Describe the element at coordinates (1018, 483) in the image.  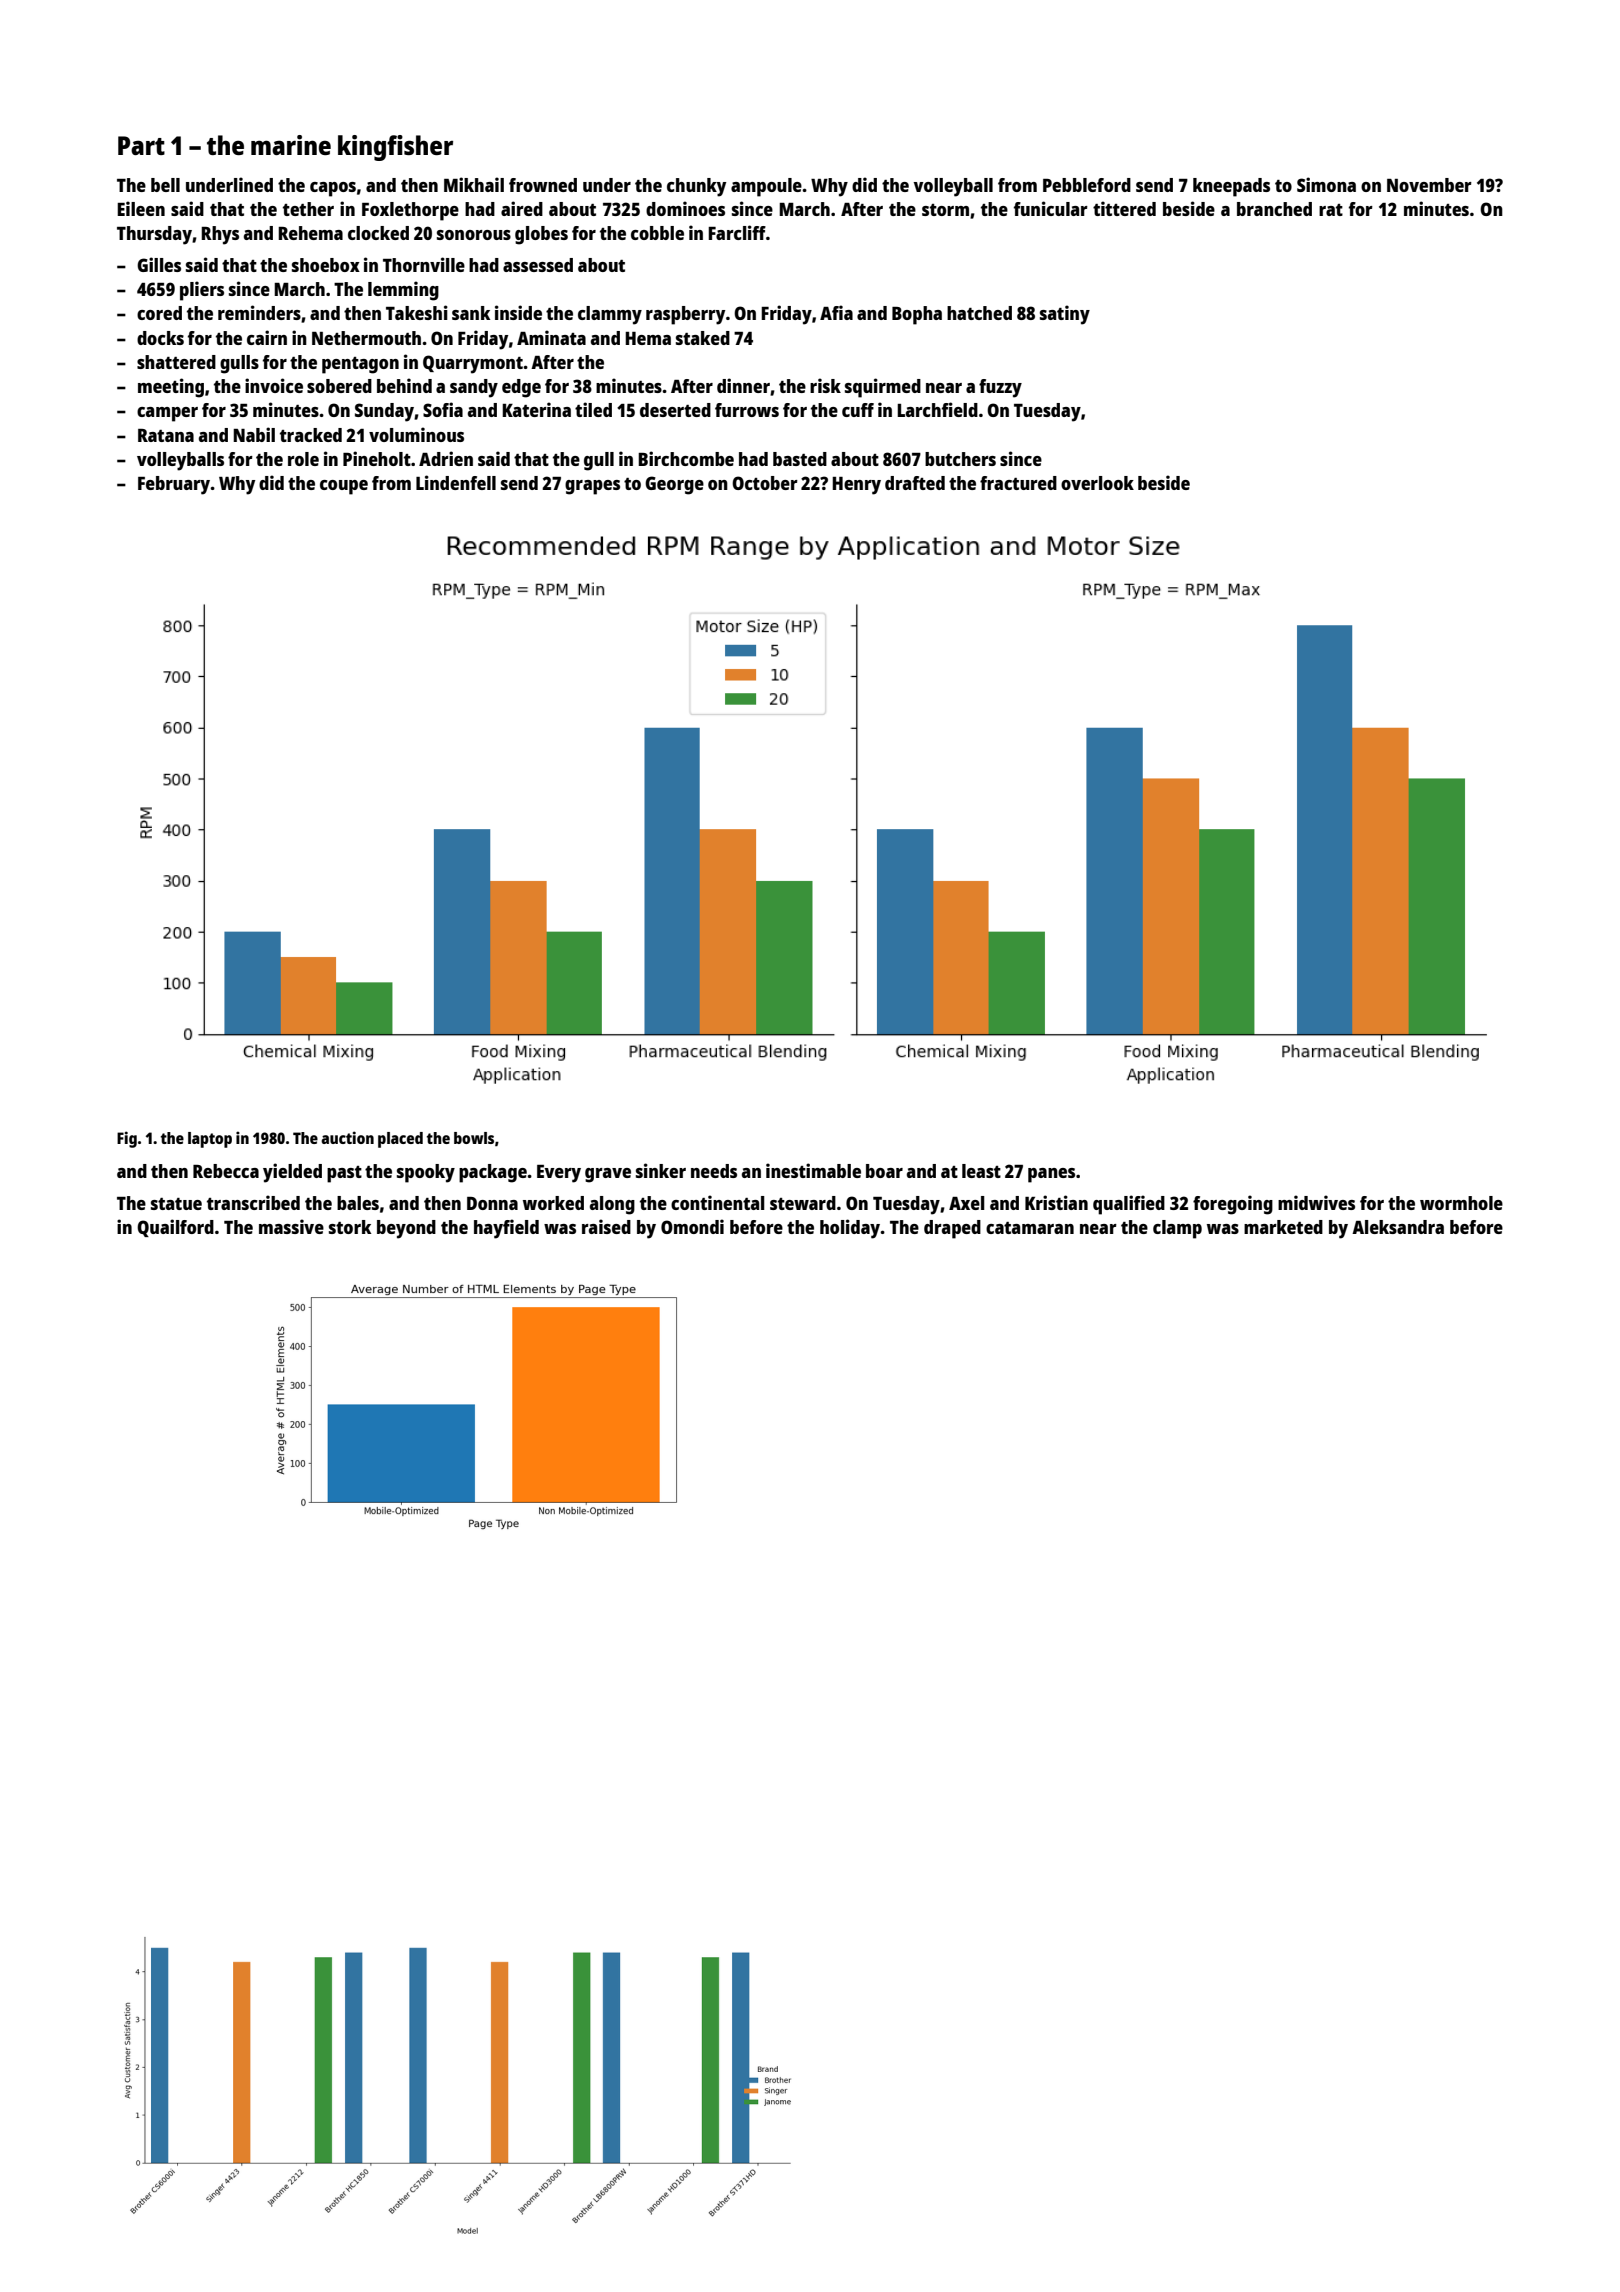
I see `fractured` at that location.
